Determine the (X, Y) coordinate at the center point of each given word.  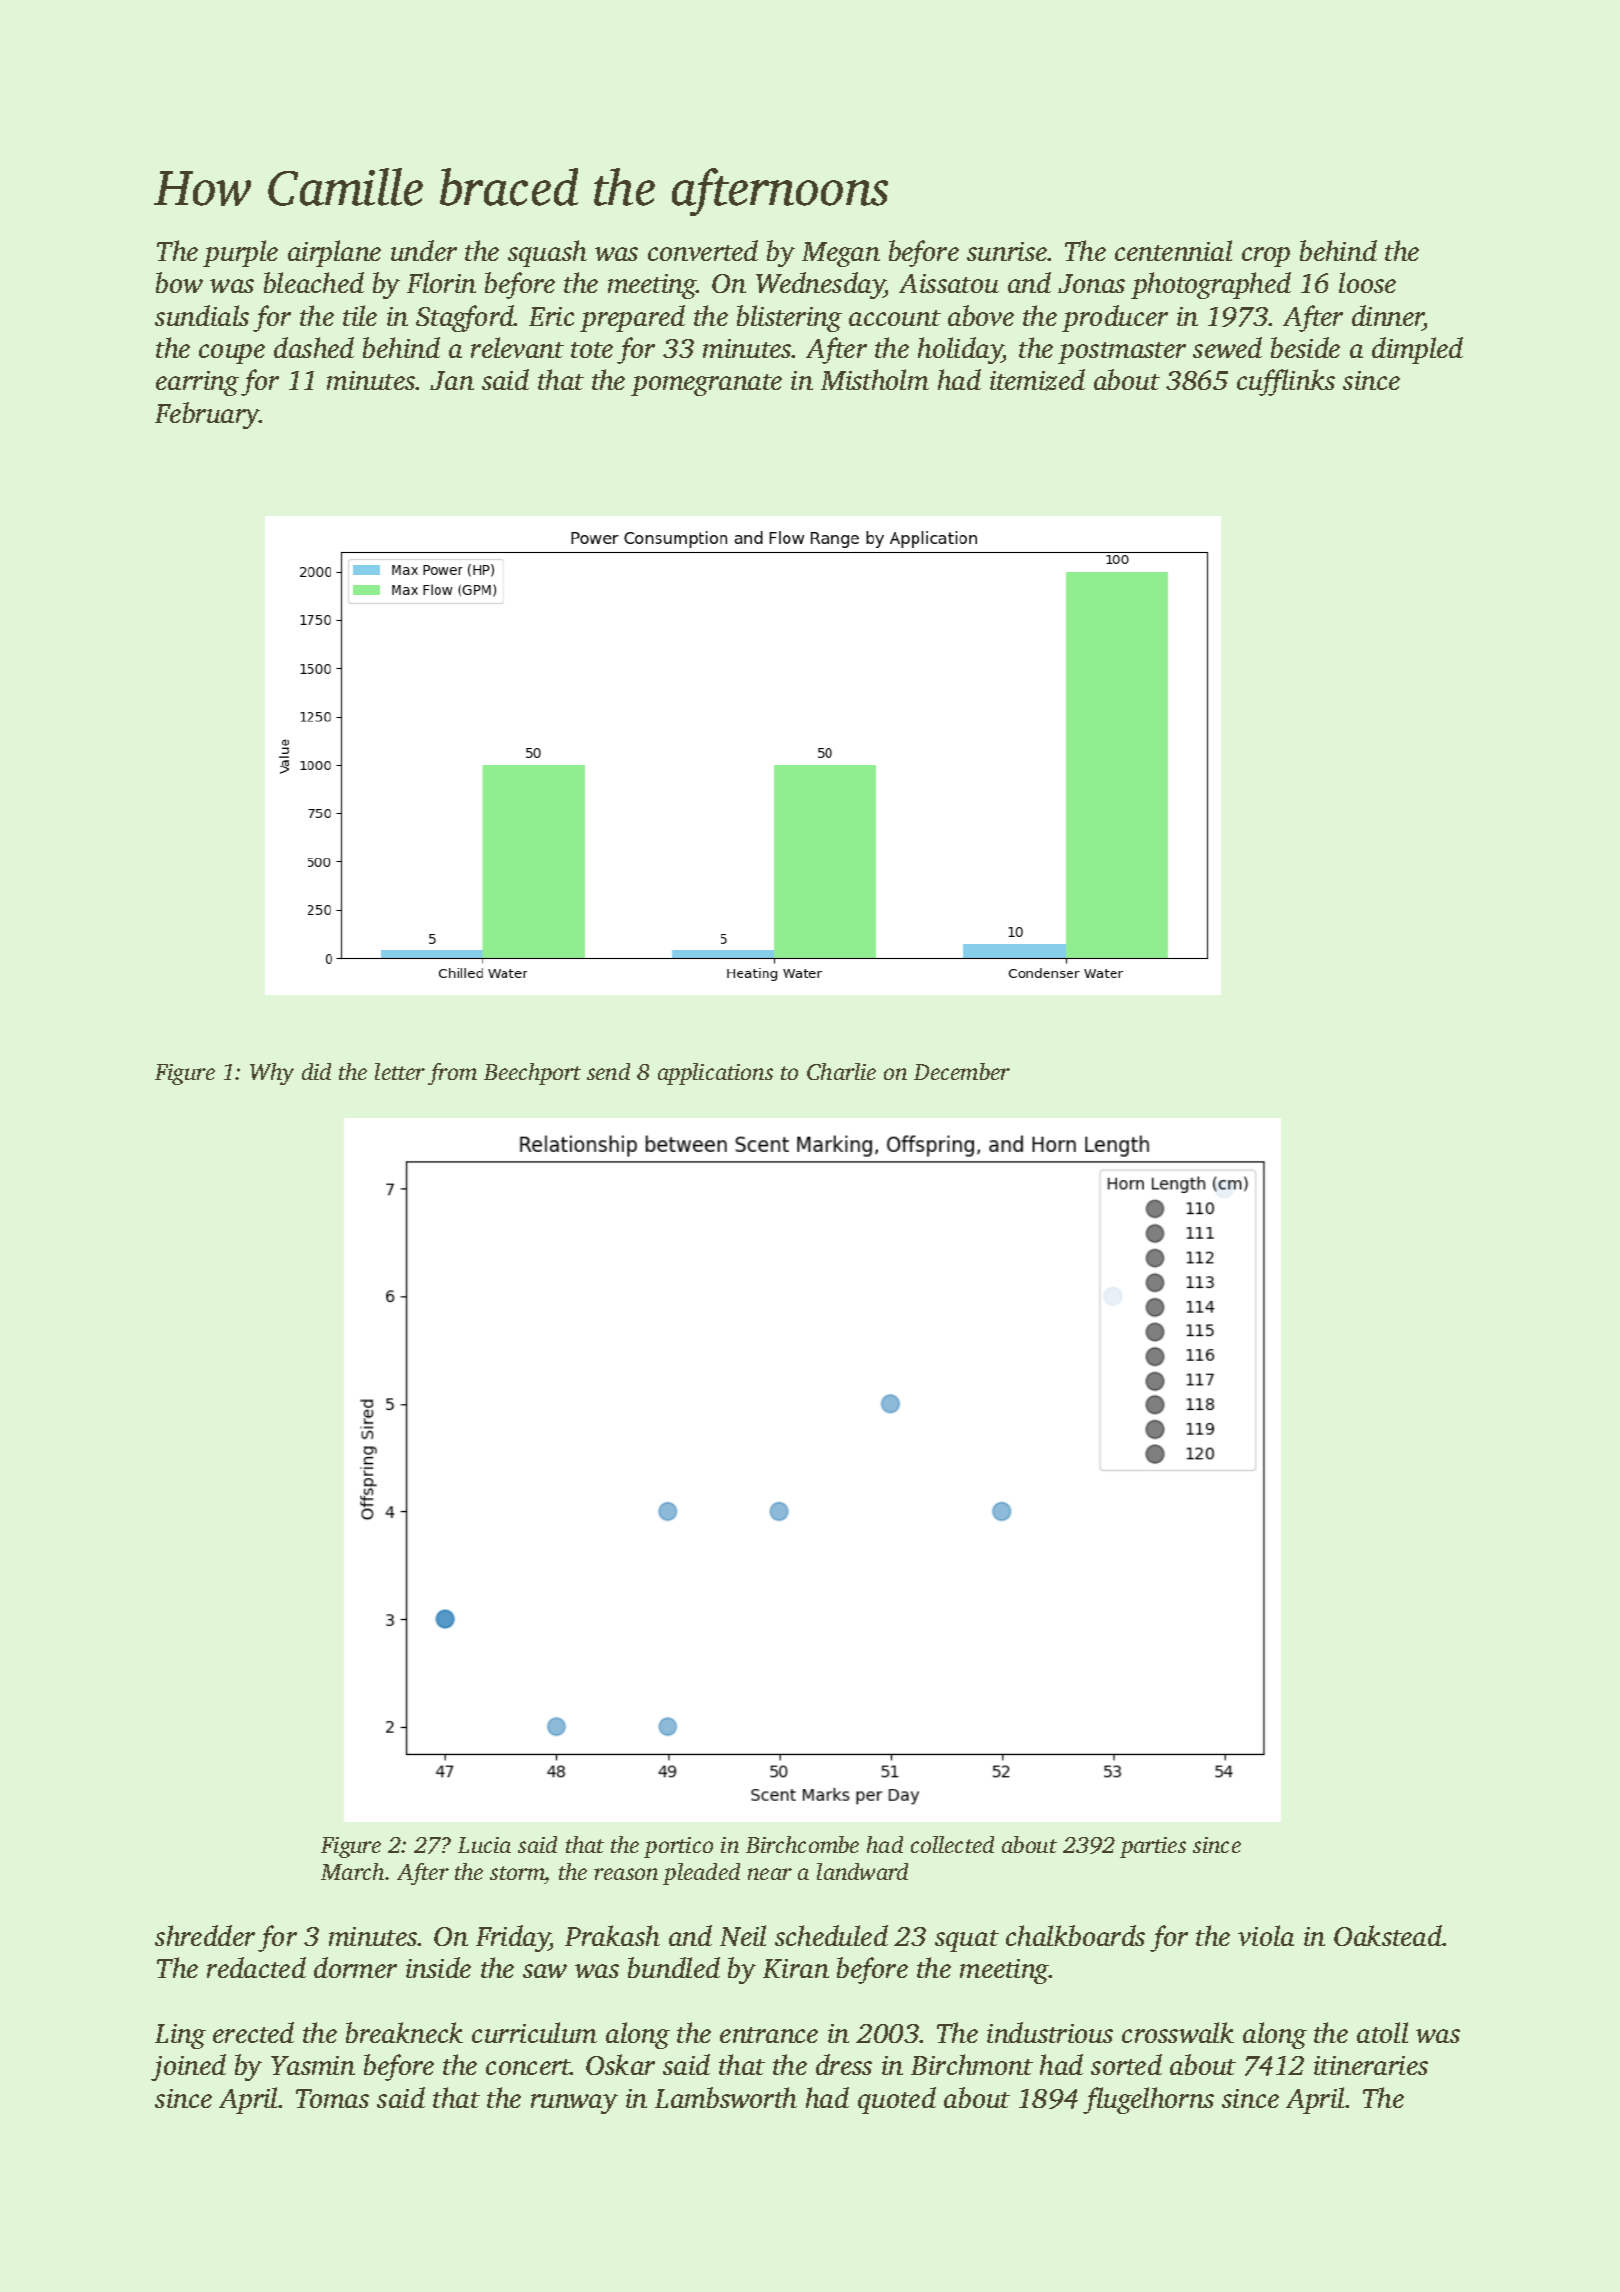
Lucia (484, 1845)
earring (197, 383)
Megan (841, 254)
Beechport (532, 1074)
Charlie (841, 1071)
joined (188, 2067)
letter (400, 1071)
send (608, 1071)
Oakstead (1388, 1935)
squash (547, 253)
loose (1367, 282)
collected (952, 1844)
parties (1153, 1847)
